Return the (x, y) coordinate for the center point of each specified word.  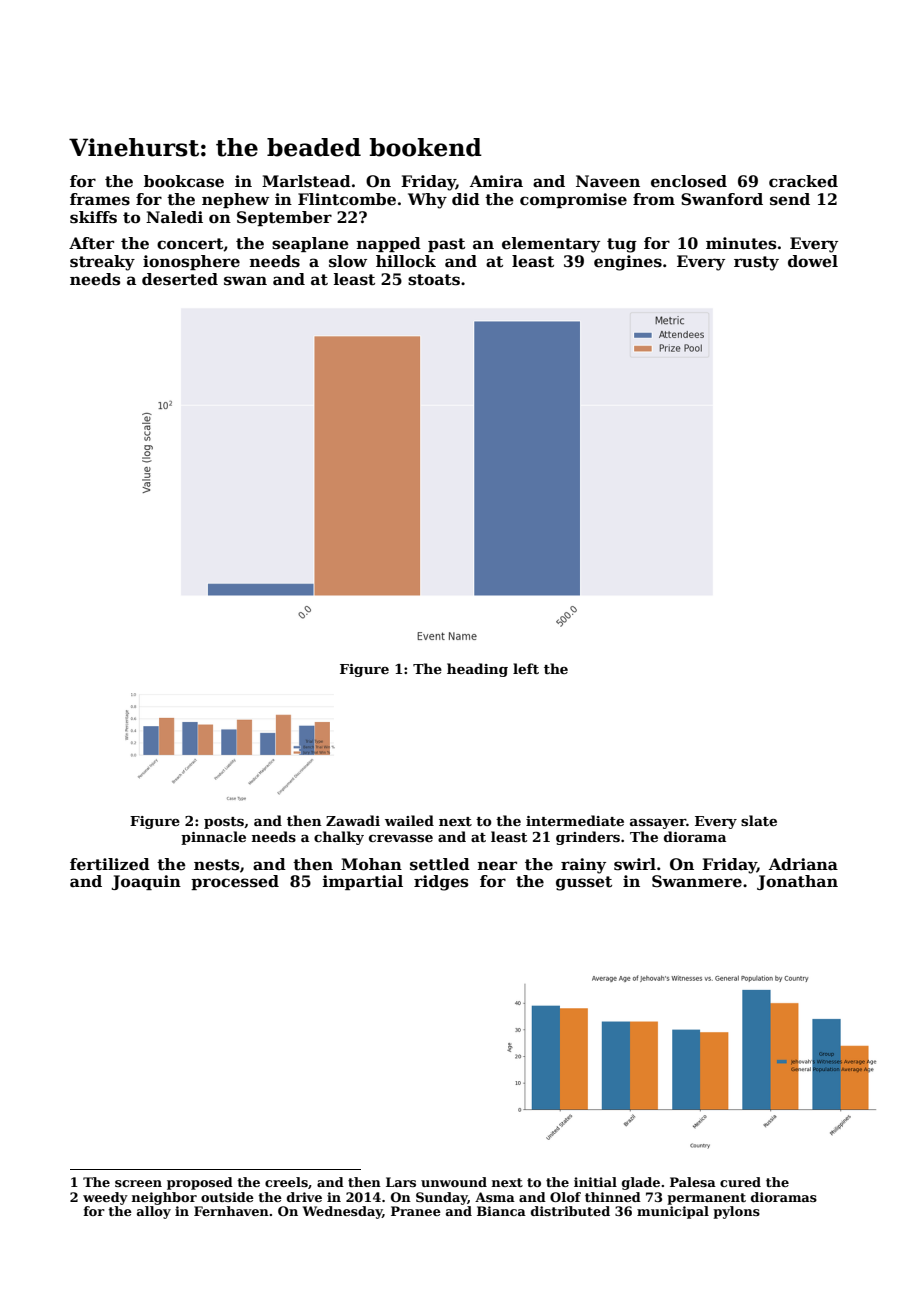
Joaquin (146, 882)
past (446, 245)
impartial (363, 882)
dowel (813, 261)
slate (759, 820)
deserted (180, 279)
